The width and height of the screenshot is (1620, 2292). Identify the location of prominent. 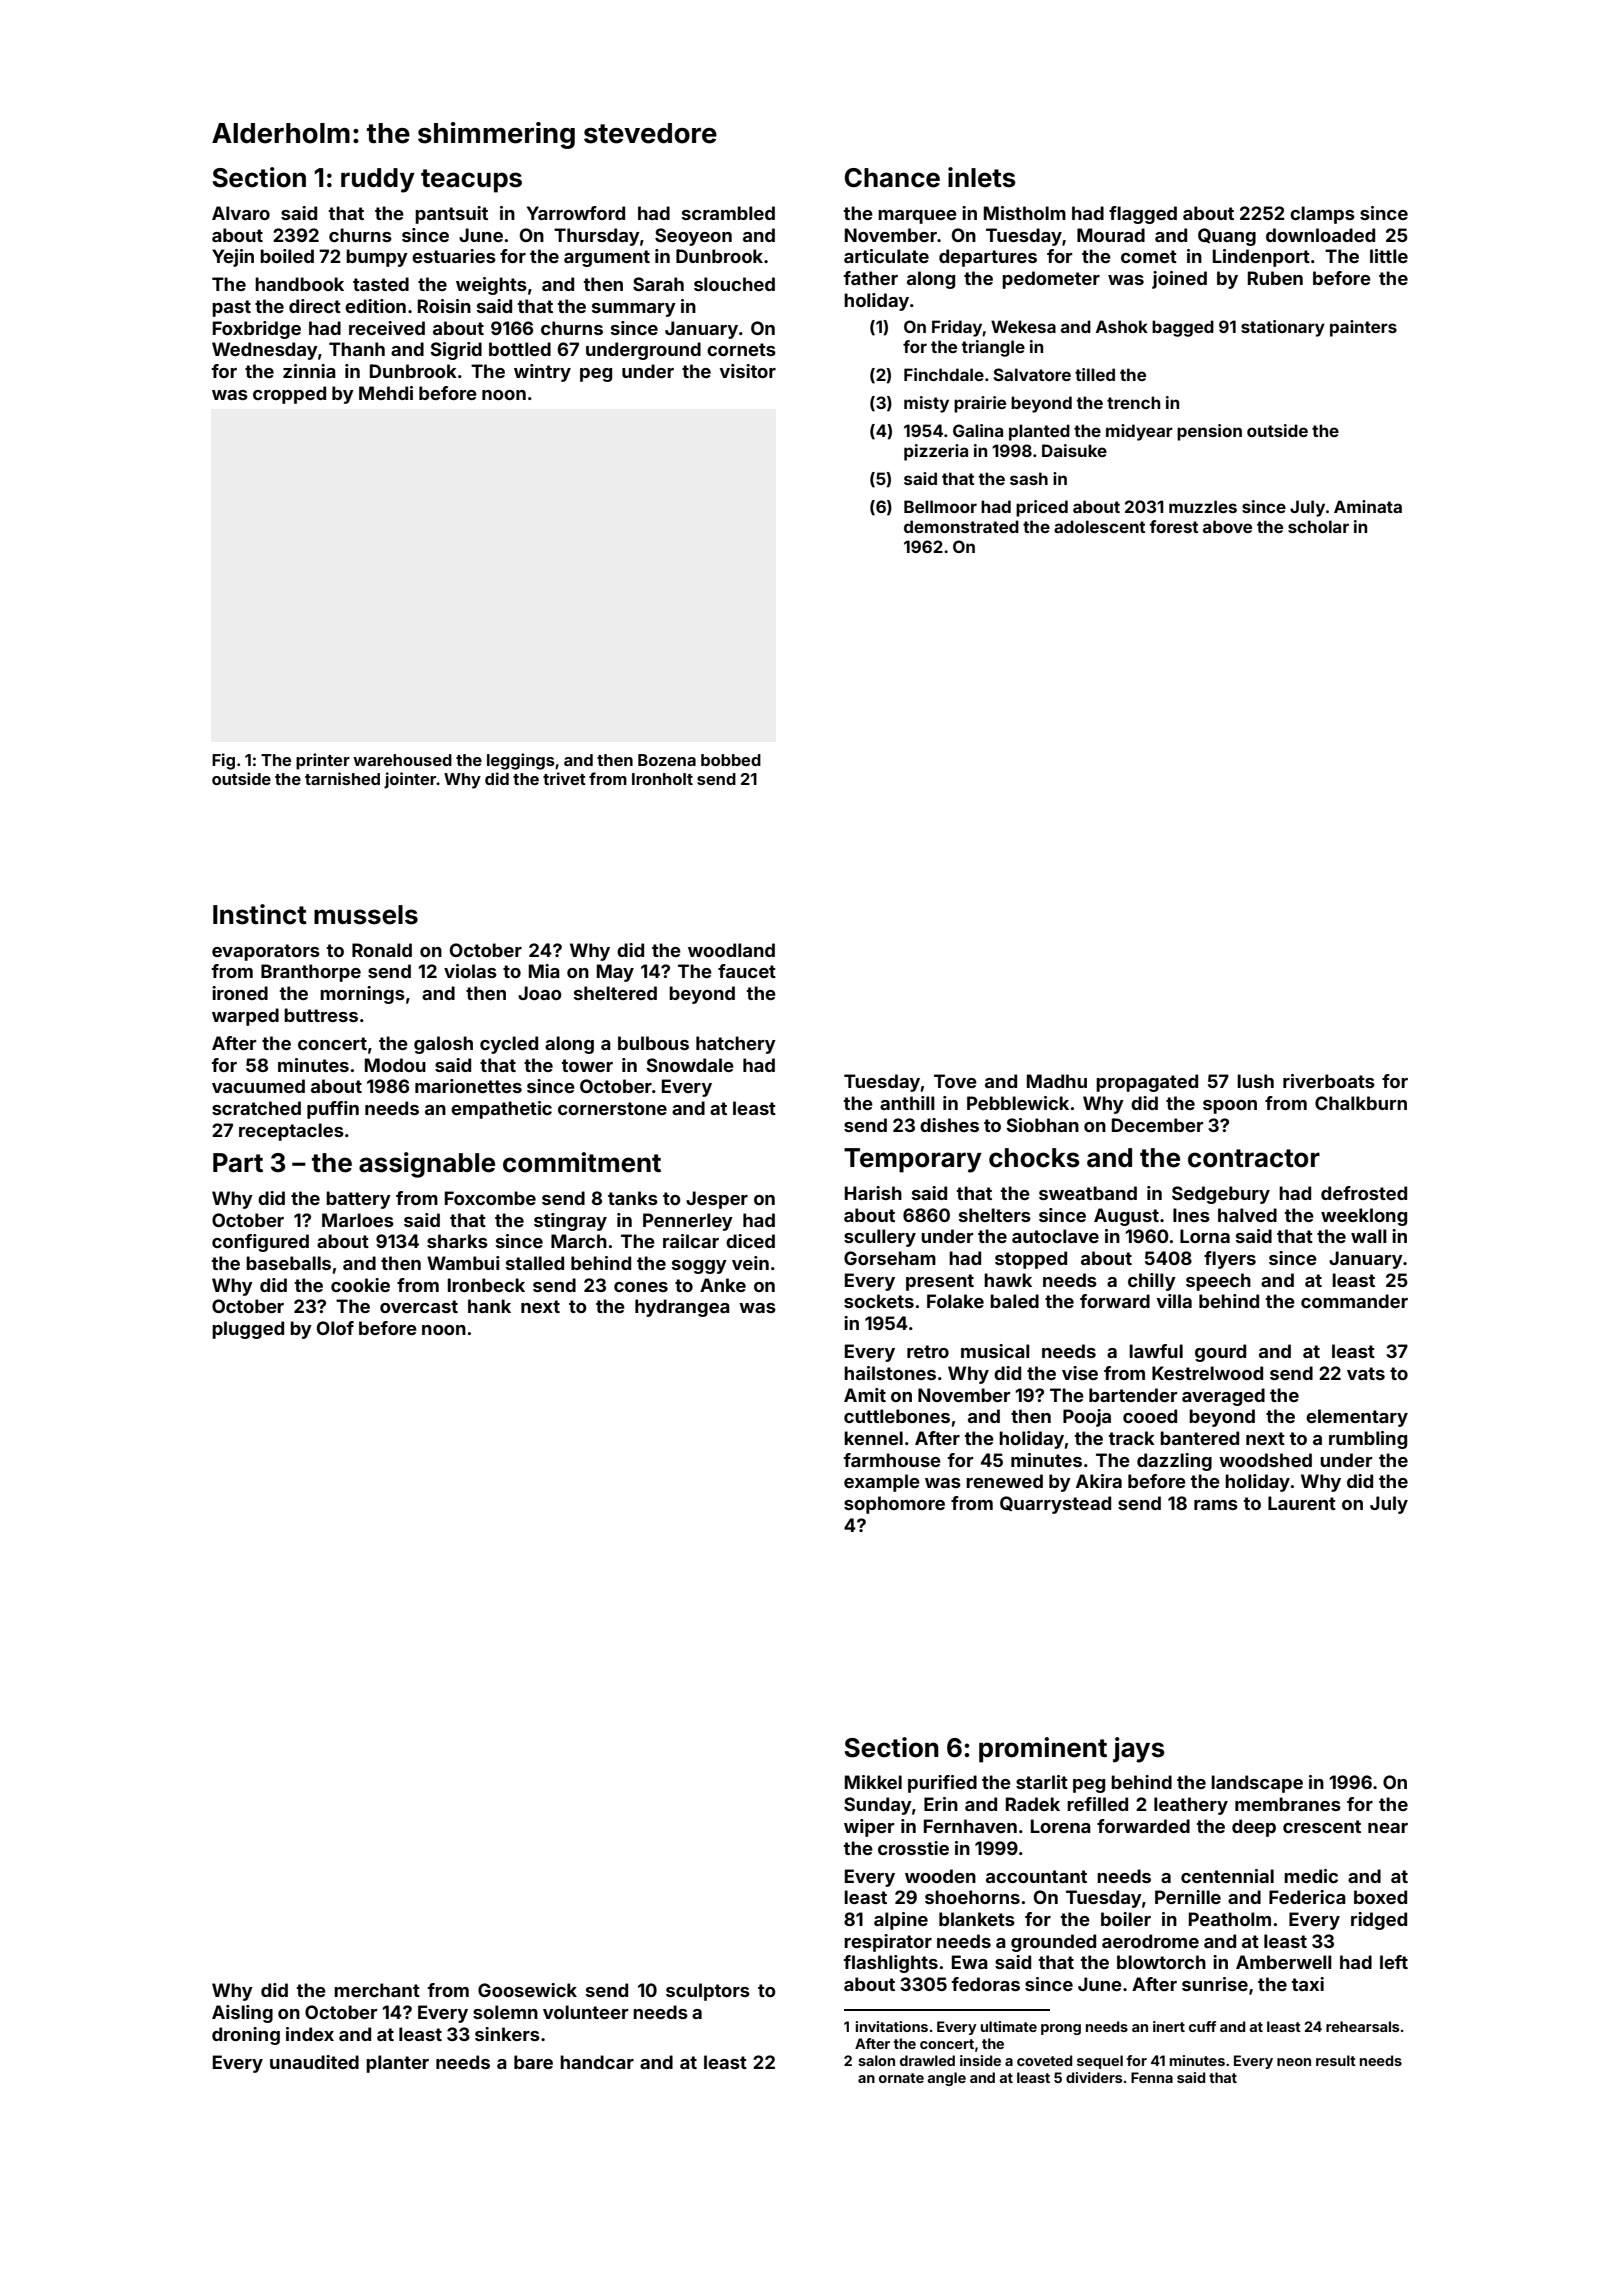
(1043, 1750).
